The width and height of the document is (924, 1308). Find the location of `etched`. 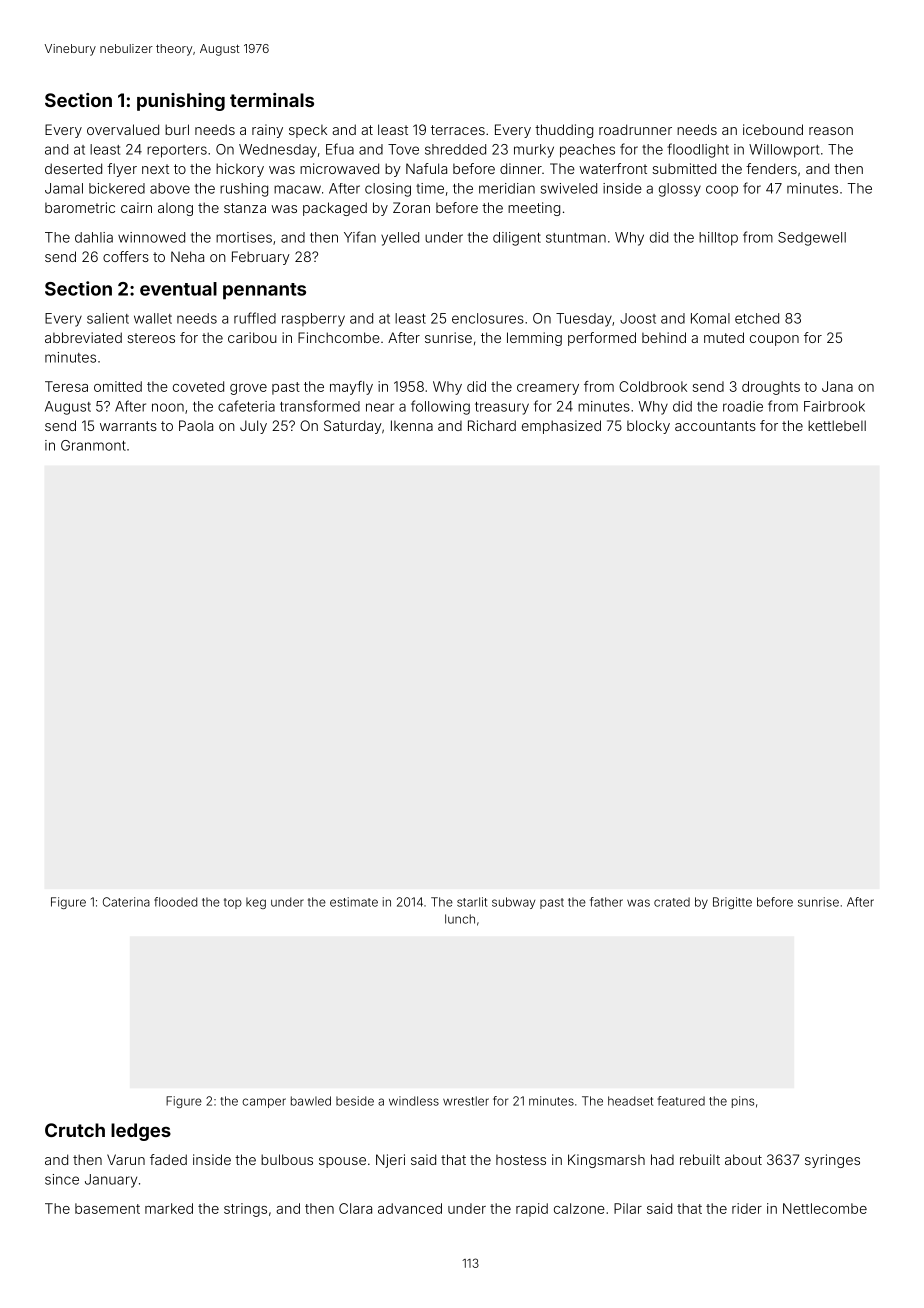

etched is located at coordinates (757, 318).
